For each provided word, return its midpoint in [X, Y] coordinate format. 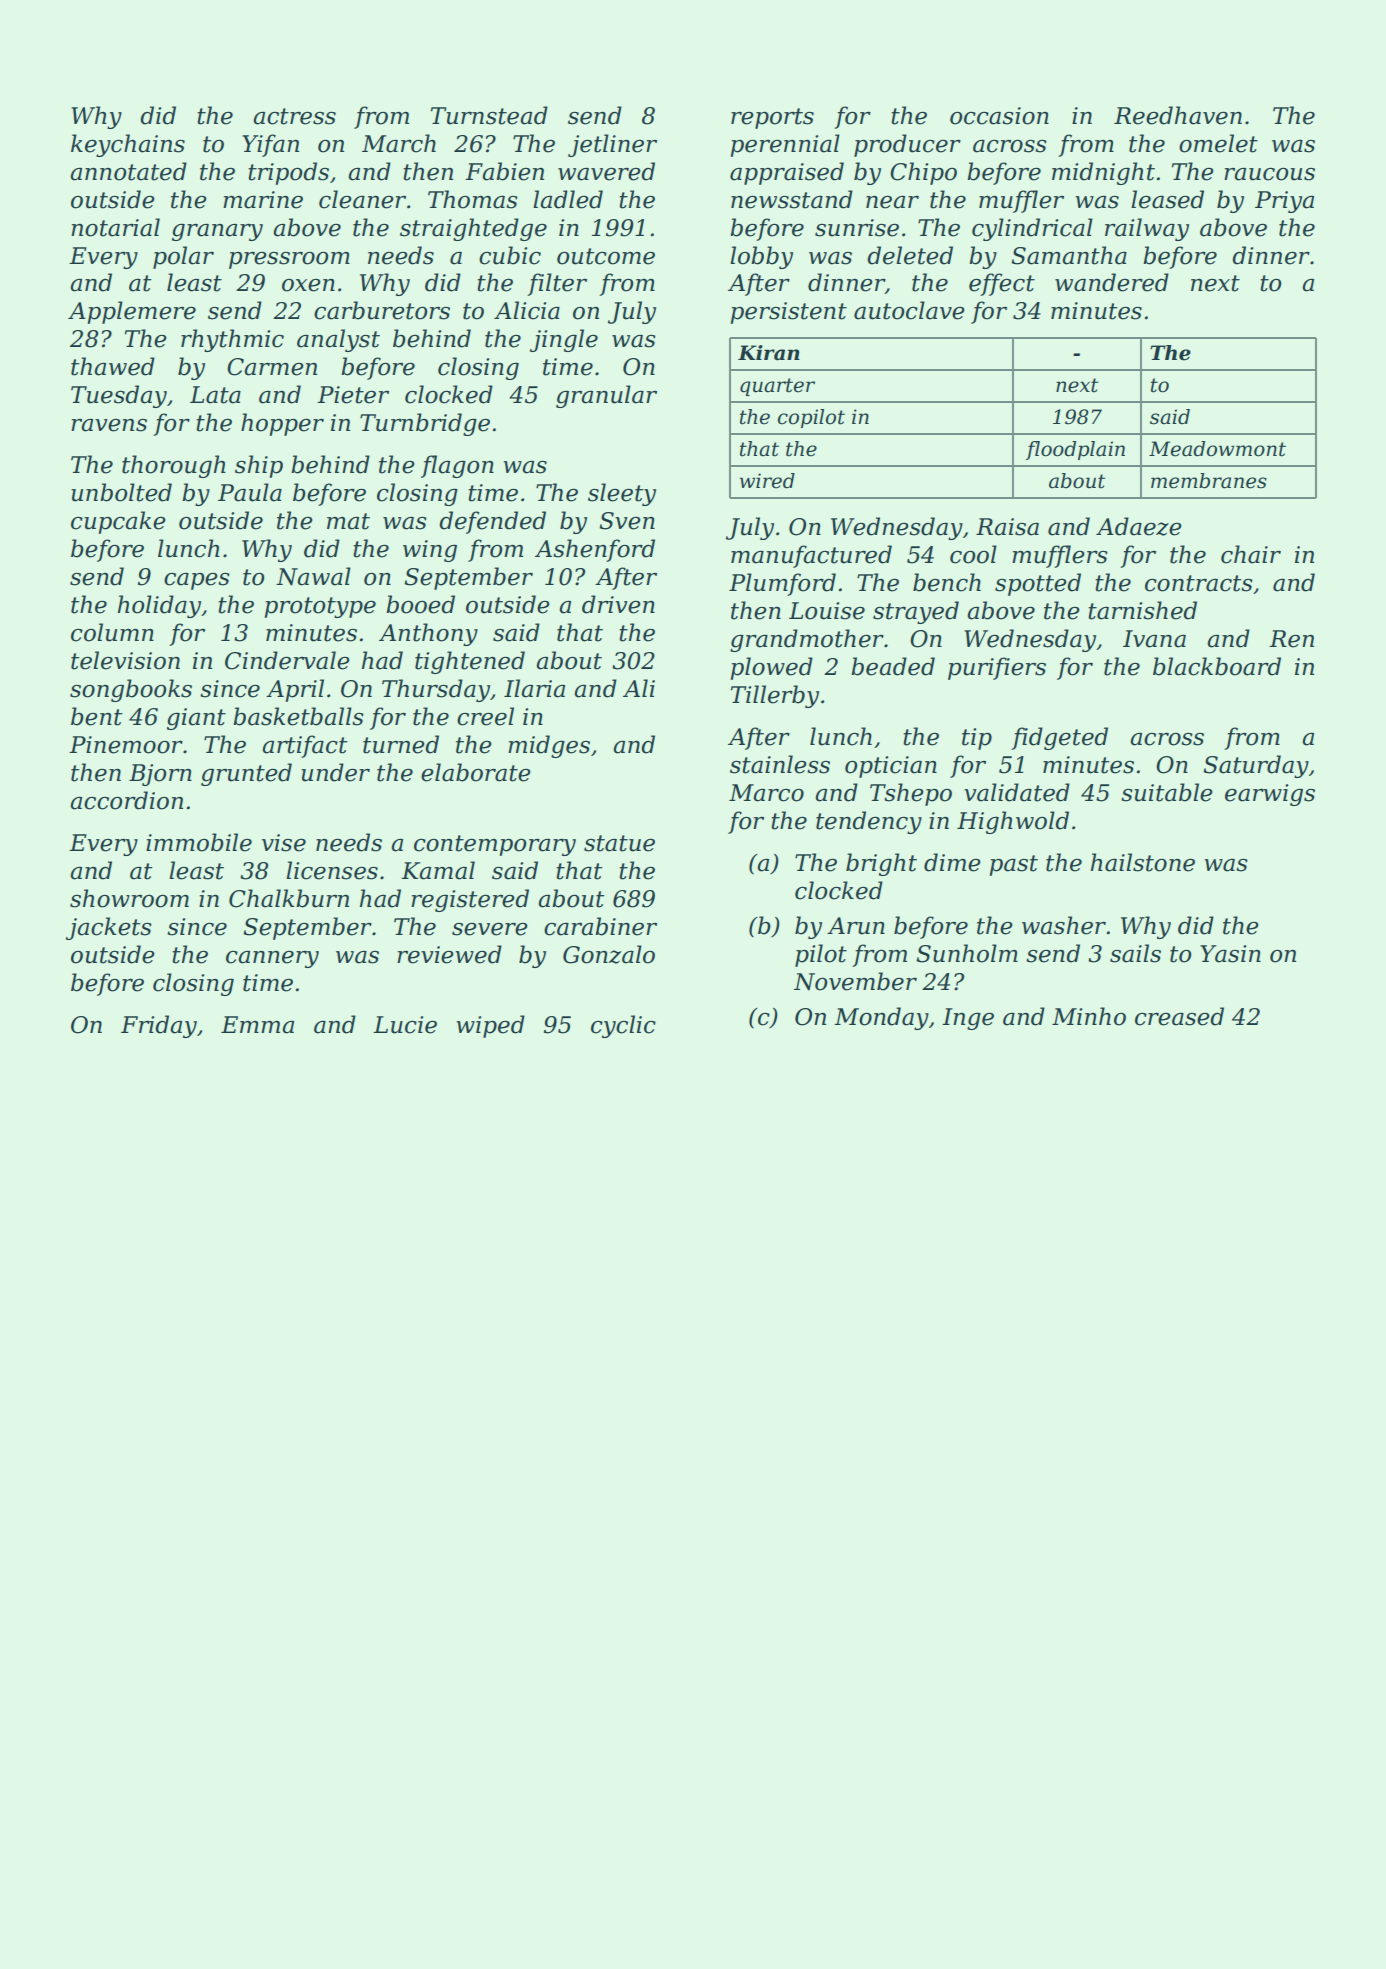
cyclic [623, 1026]
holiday [160, 606]
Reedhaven [1178, 115]
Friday [159, 1026]
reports [772, 118]
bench [947, 582]
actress [294, 116]
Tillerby [775, 696]
